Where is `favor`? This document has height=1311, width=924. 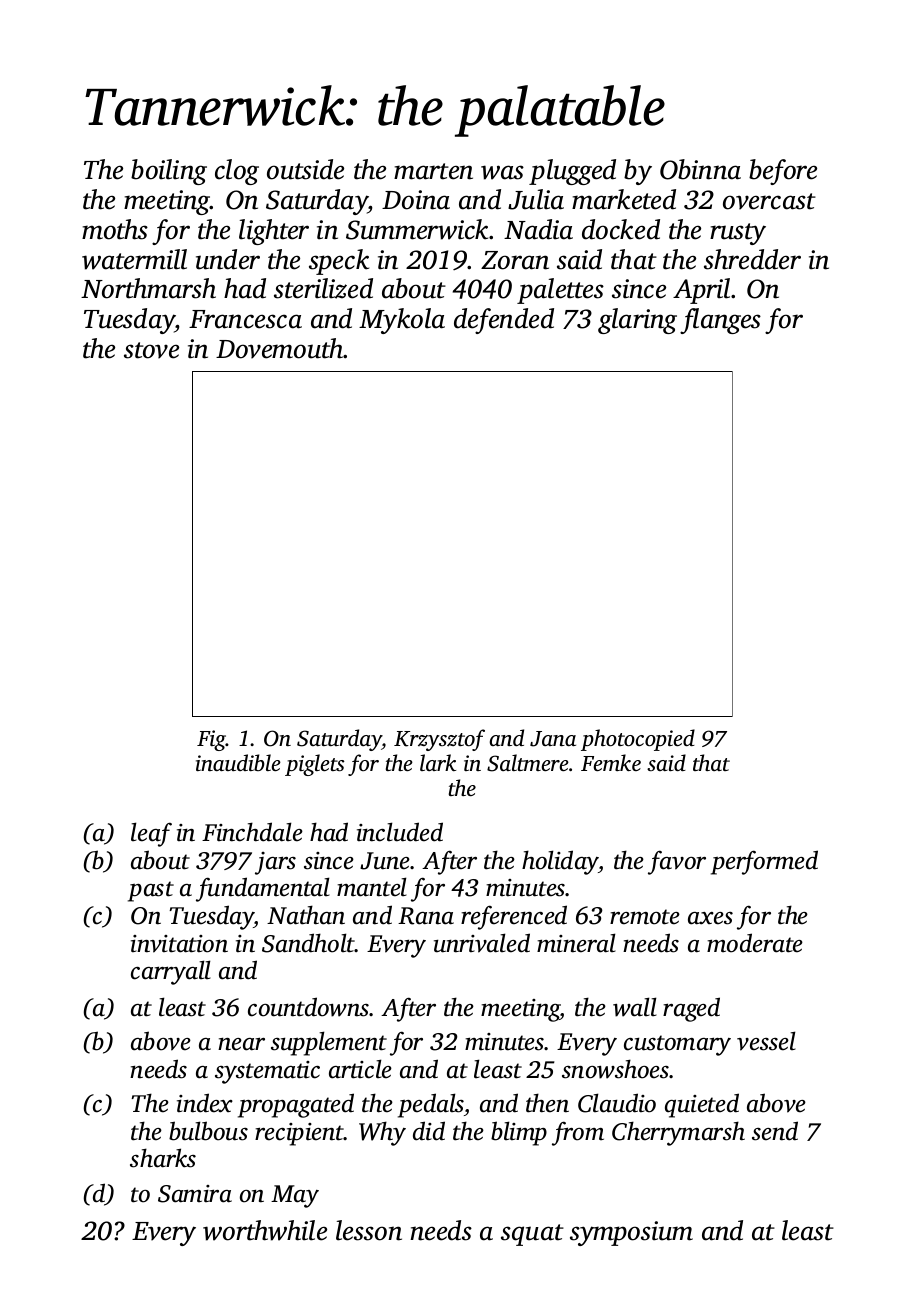
favor is located at coordinates (677, 862).
